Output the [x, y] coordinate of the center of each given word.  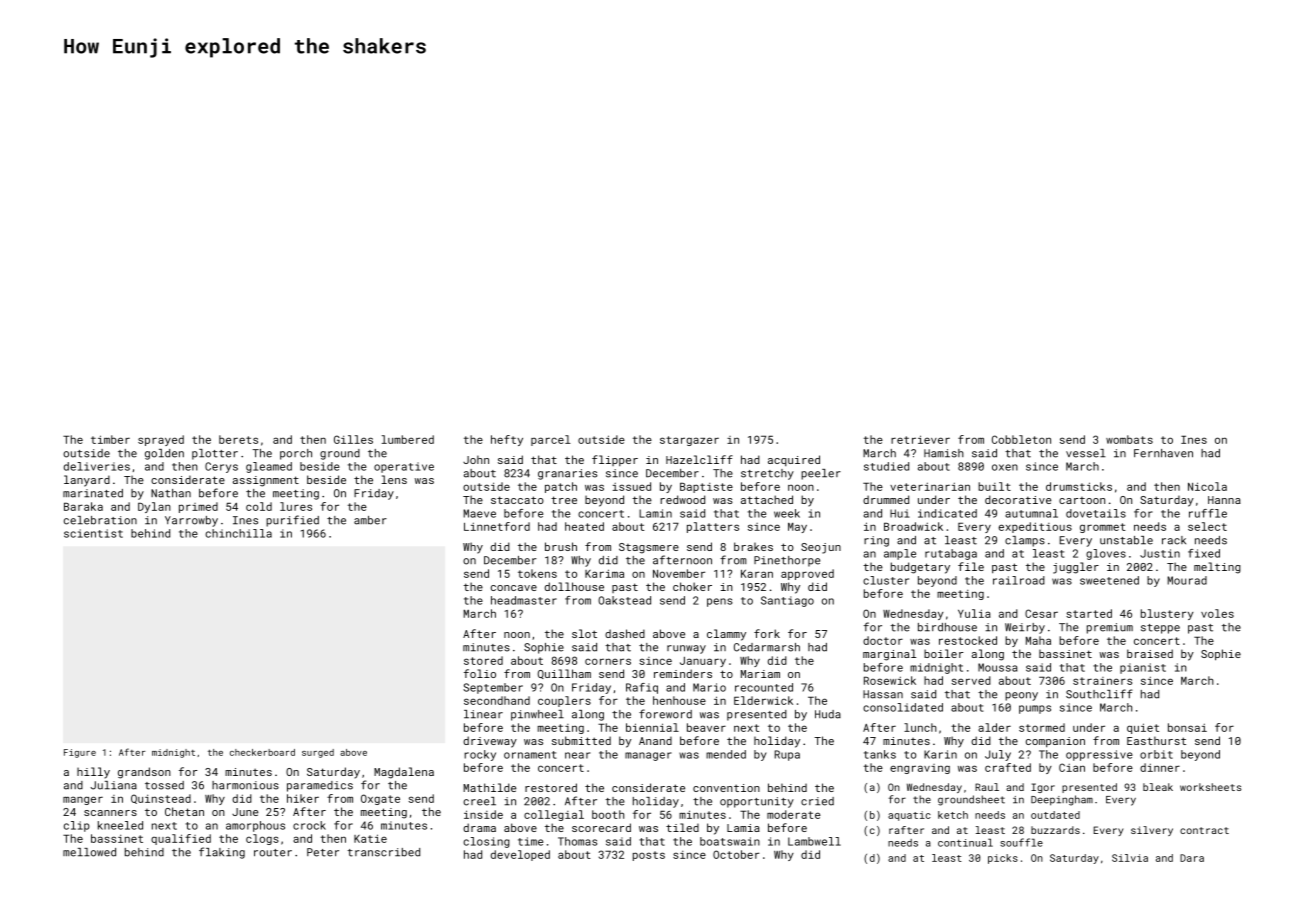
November [679, 573]
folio [480, 673]
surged [318, 753]
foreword [665, 714]
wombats [1129, 439]
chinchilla [238, 533]
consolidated [903, 707]
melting [1217, 568]
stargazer [689, 441]
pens [720, 602]
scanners [110, 813]
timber [110, 439]
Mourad [1187, 580]
